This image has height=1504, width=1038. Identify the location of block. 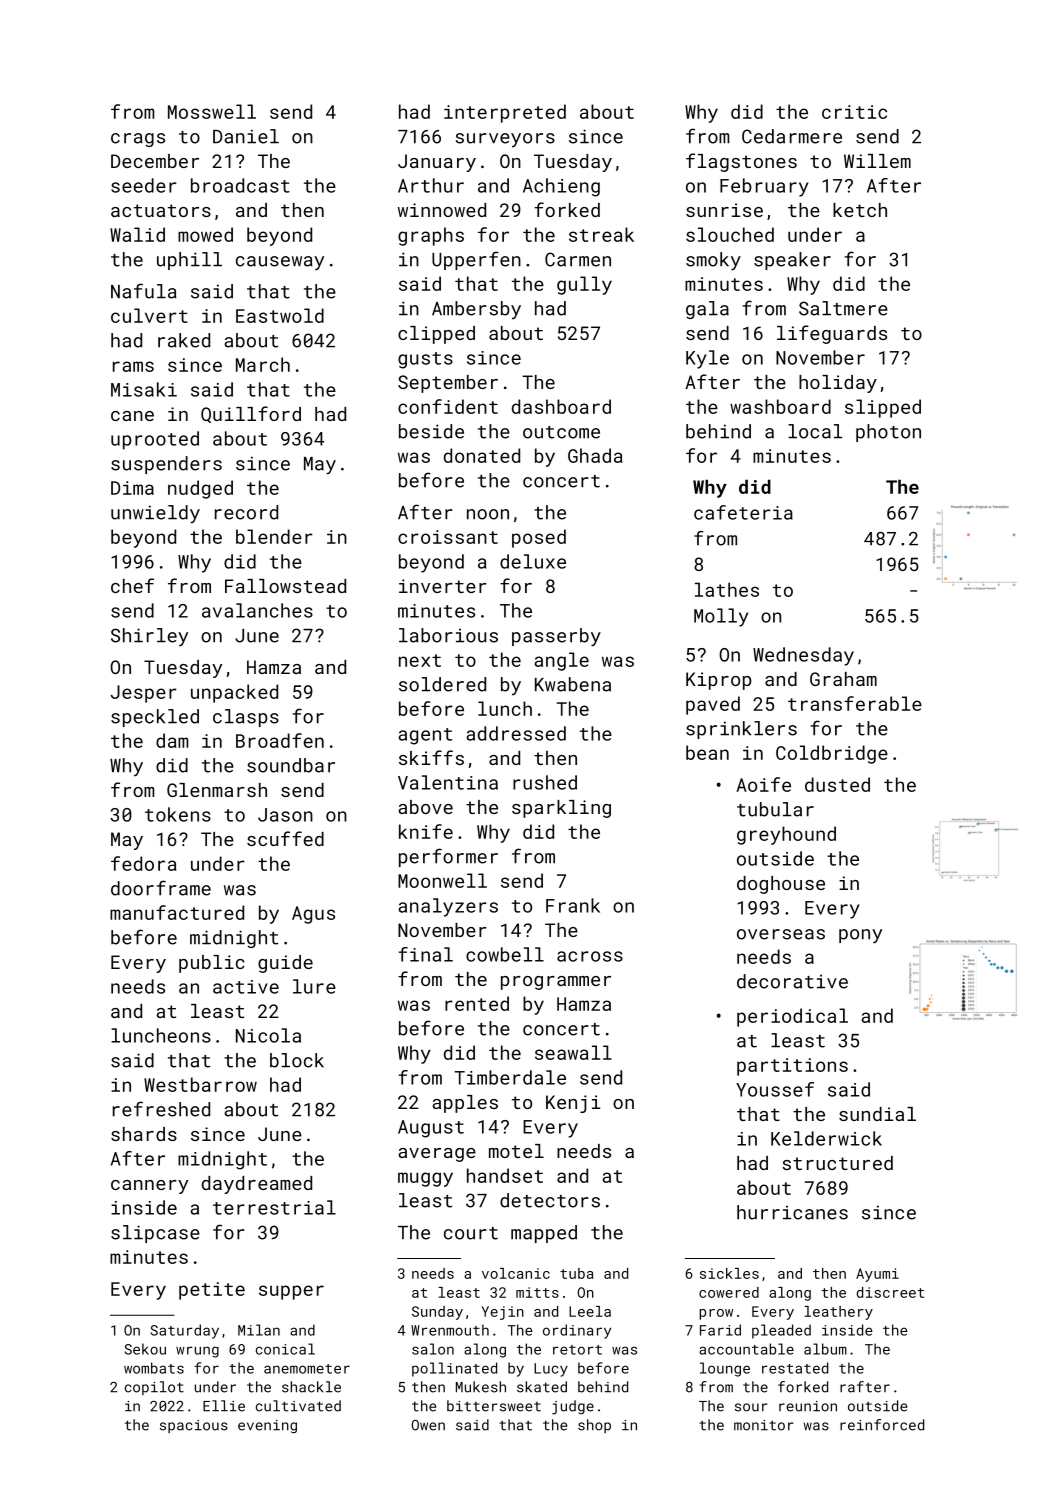
(297, 1060).
